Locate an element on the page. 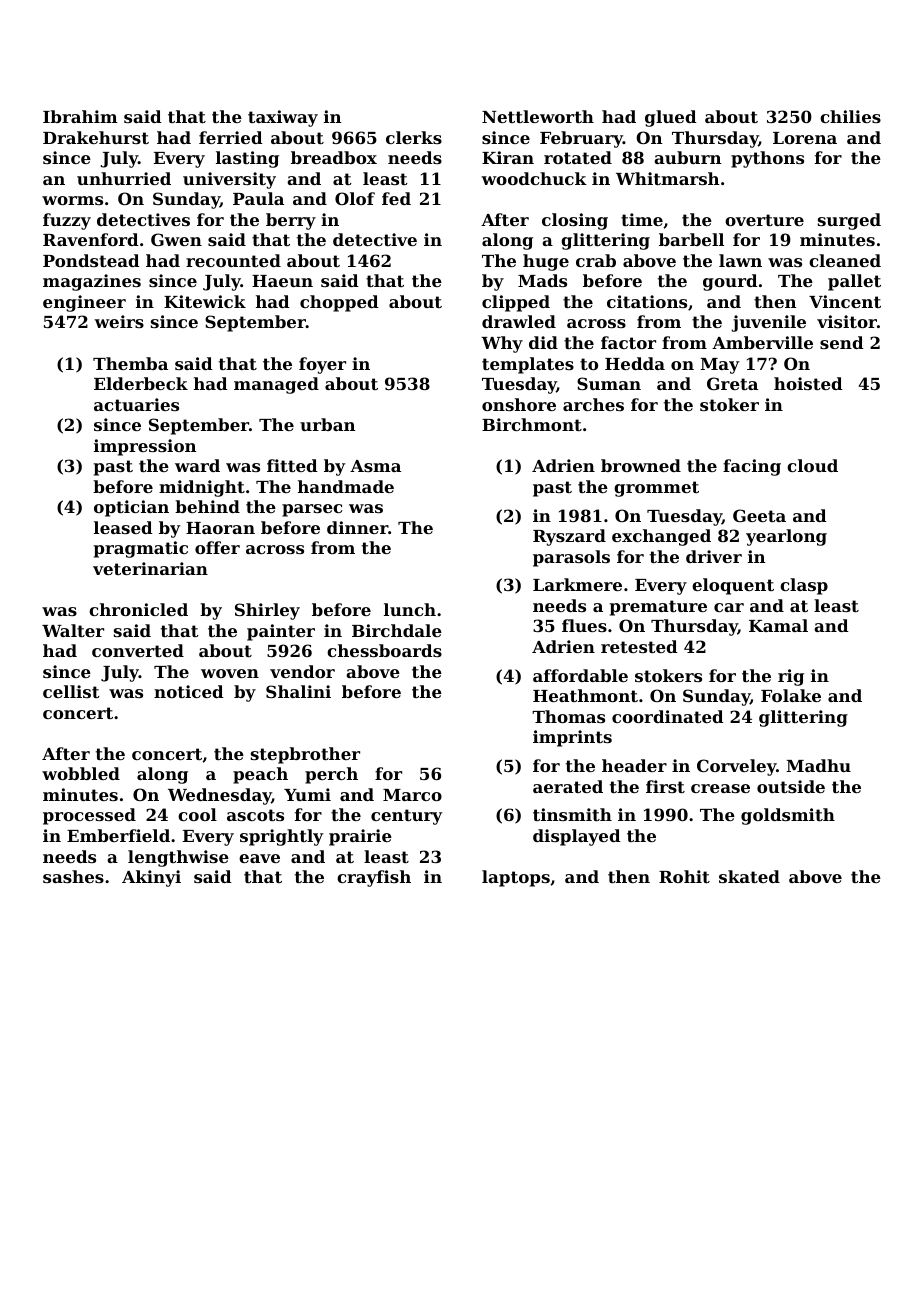 The width and height of the page is (924, 1308). Ravenford is located at coordinates (91, 239).
